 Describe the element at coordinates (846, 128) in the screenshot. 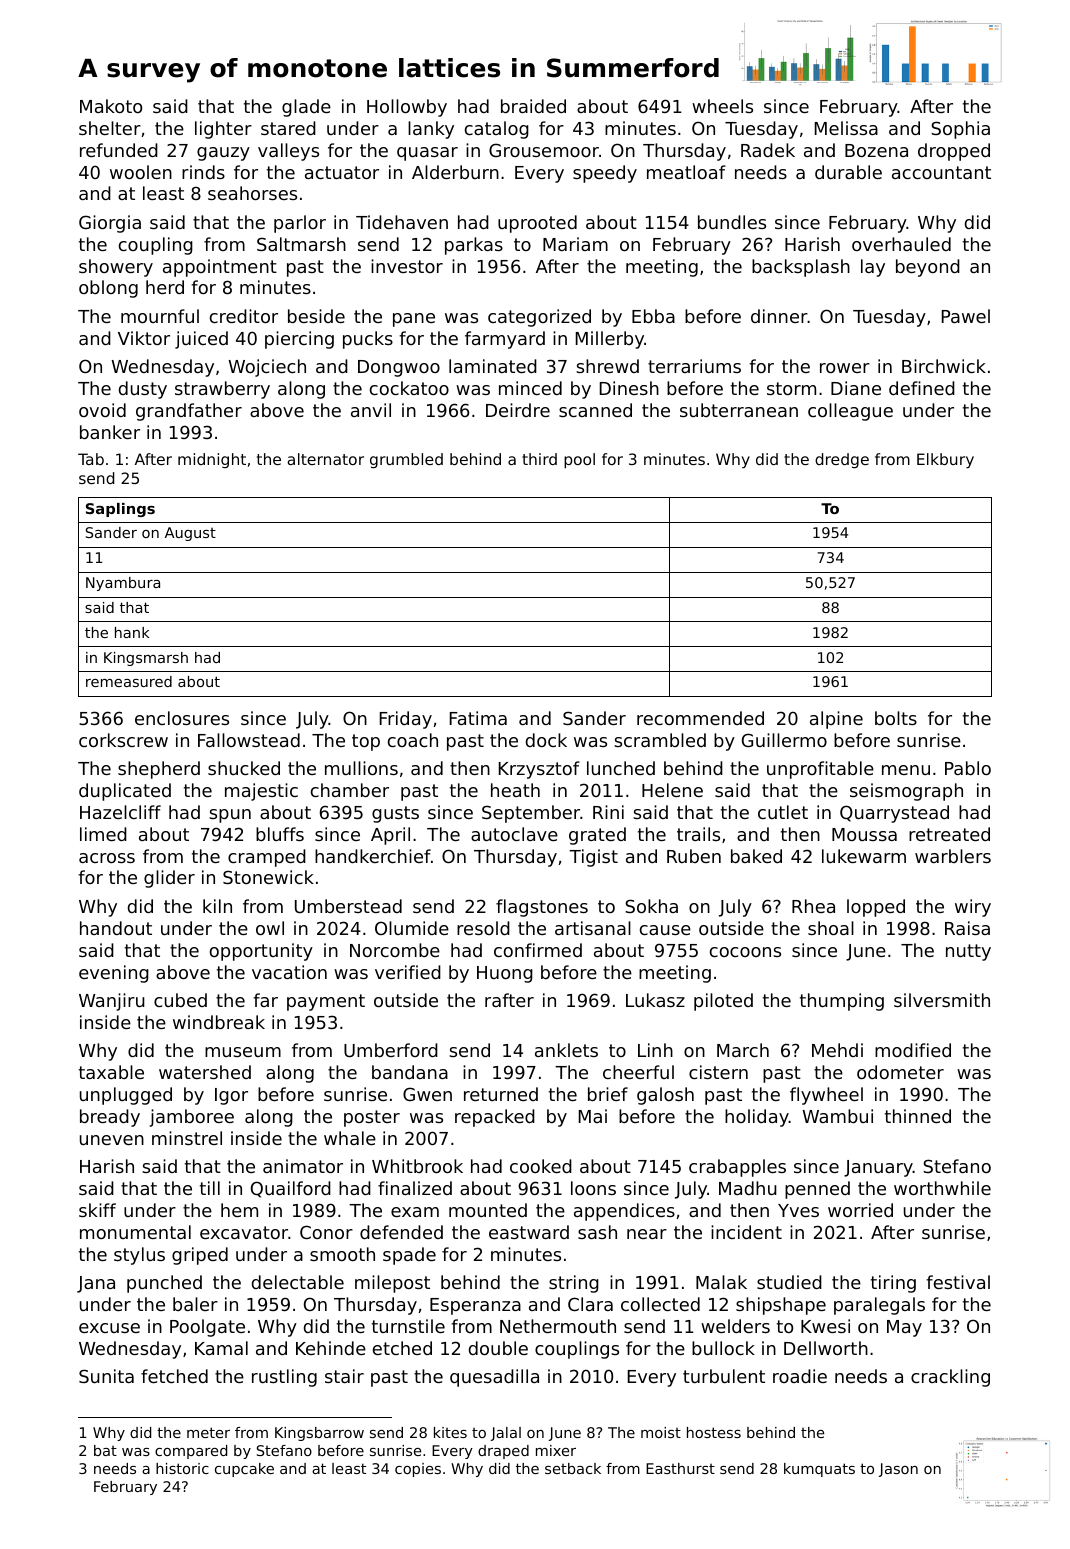

I see `Melissa` at that location.
